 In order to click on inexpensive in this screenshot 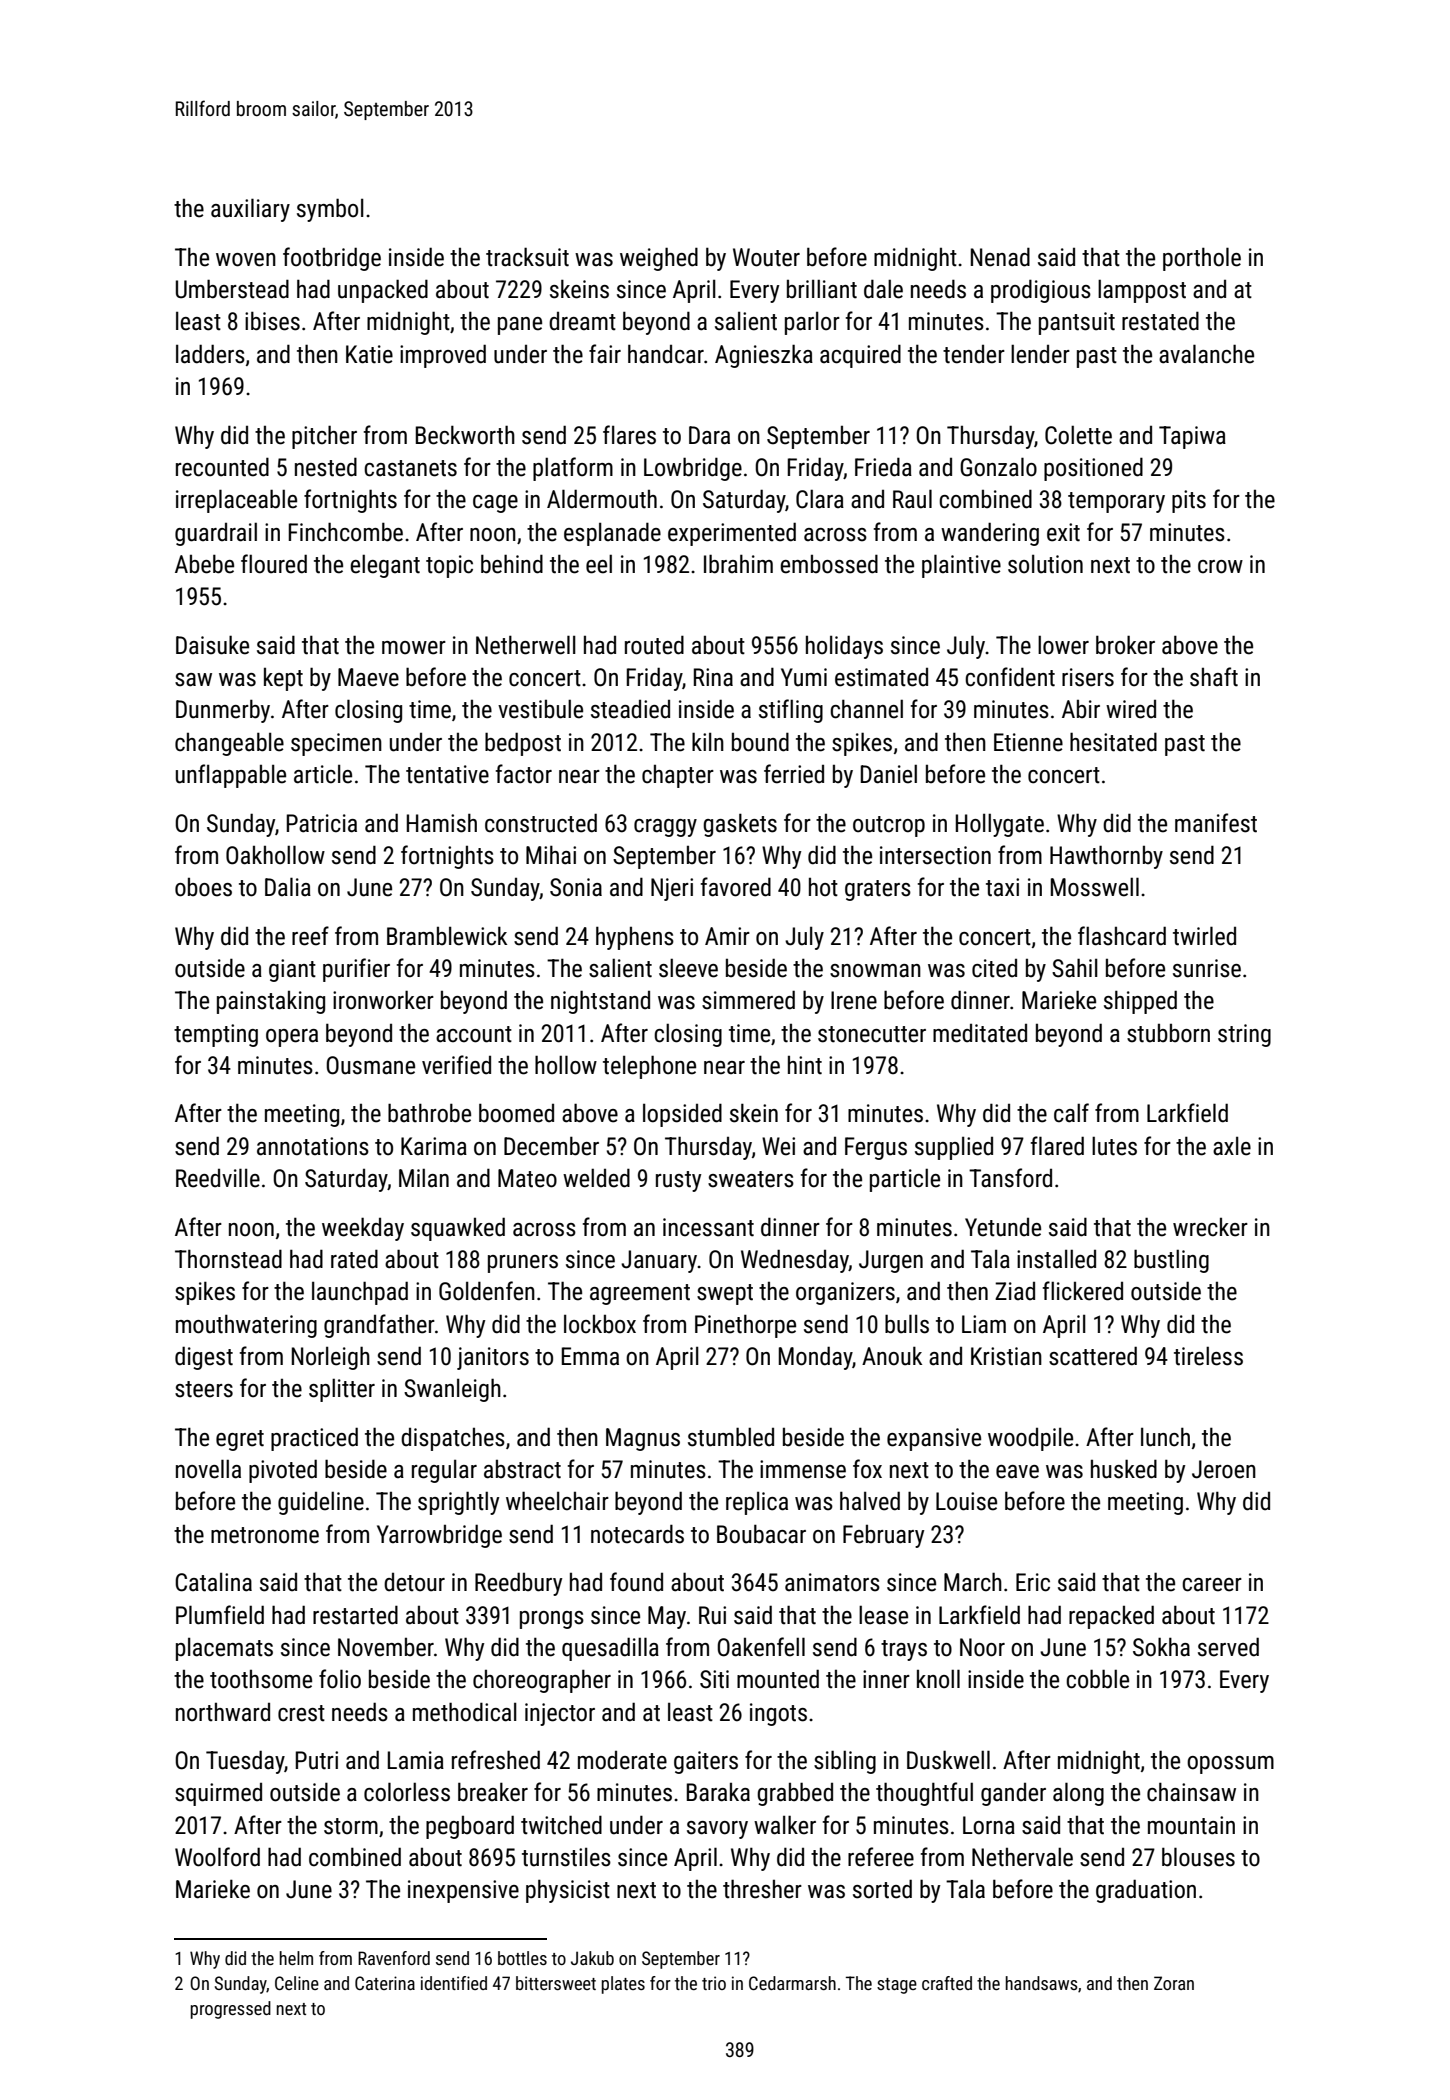, I will do `click(463, 1891)`.
